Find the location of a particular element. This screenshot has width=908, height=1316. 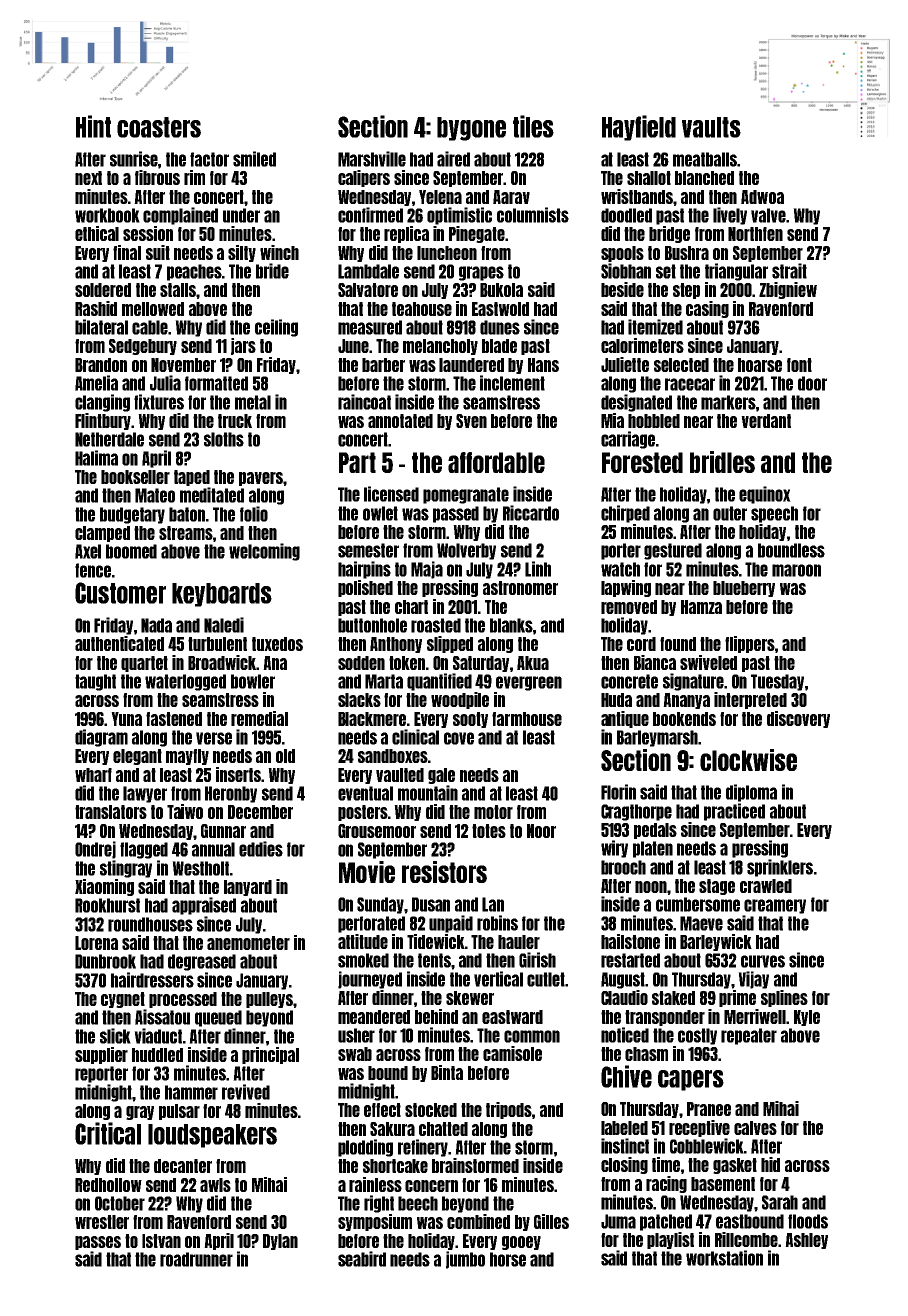

strait is located at coordinates (789, 271).
